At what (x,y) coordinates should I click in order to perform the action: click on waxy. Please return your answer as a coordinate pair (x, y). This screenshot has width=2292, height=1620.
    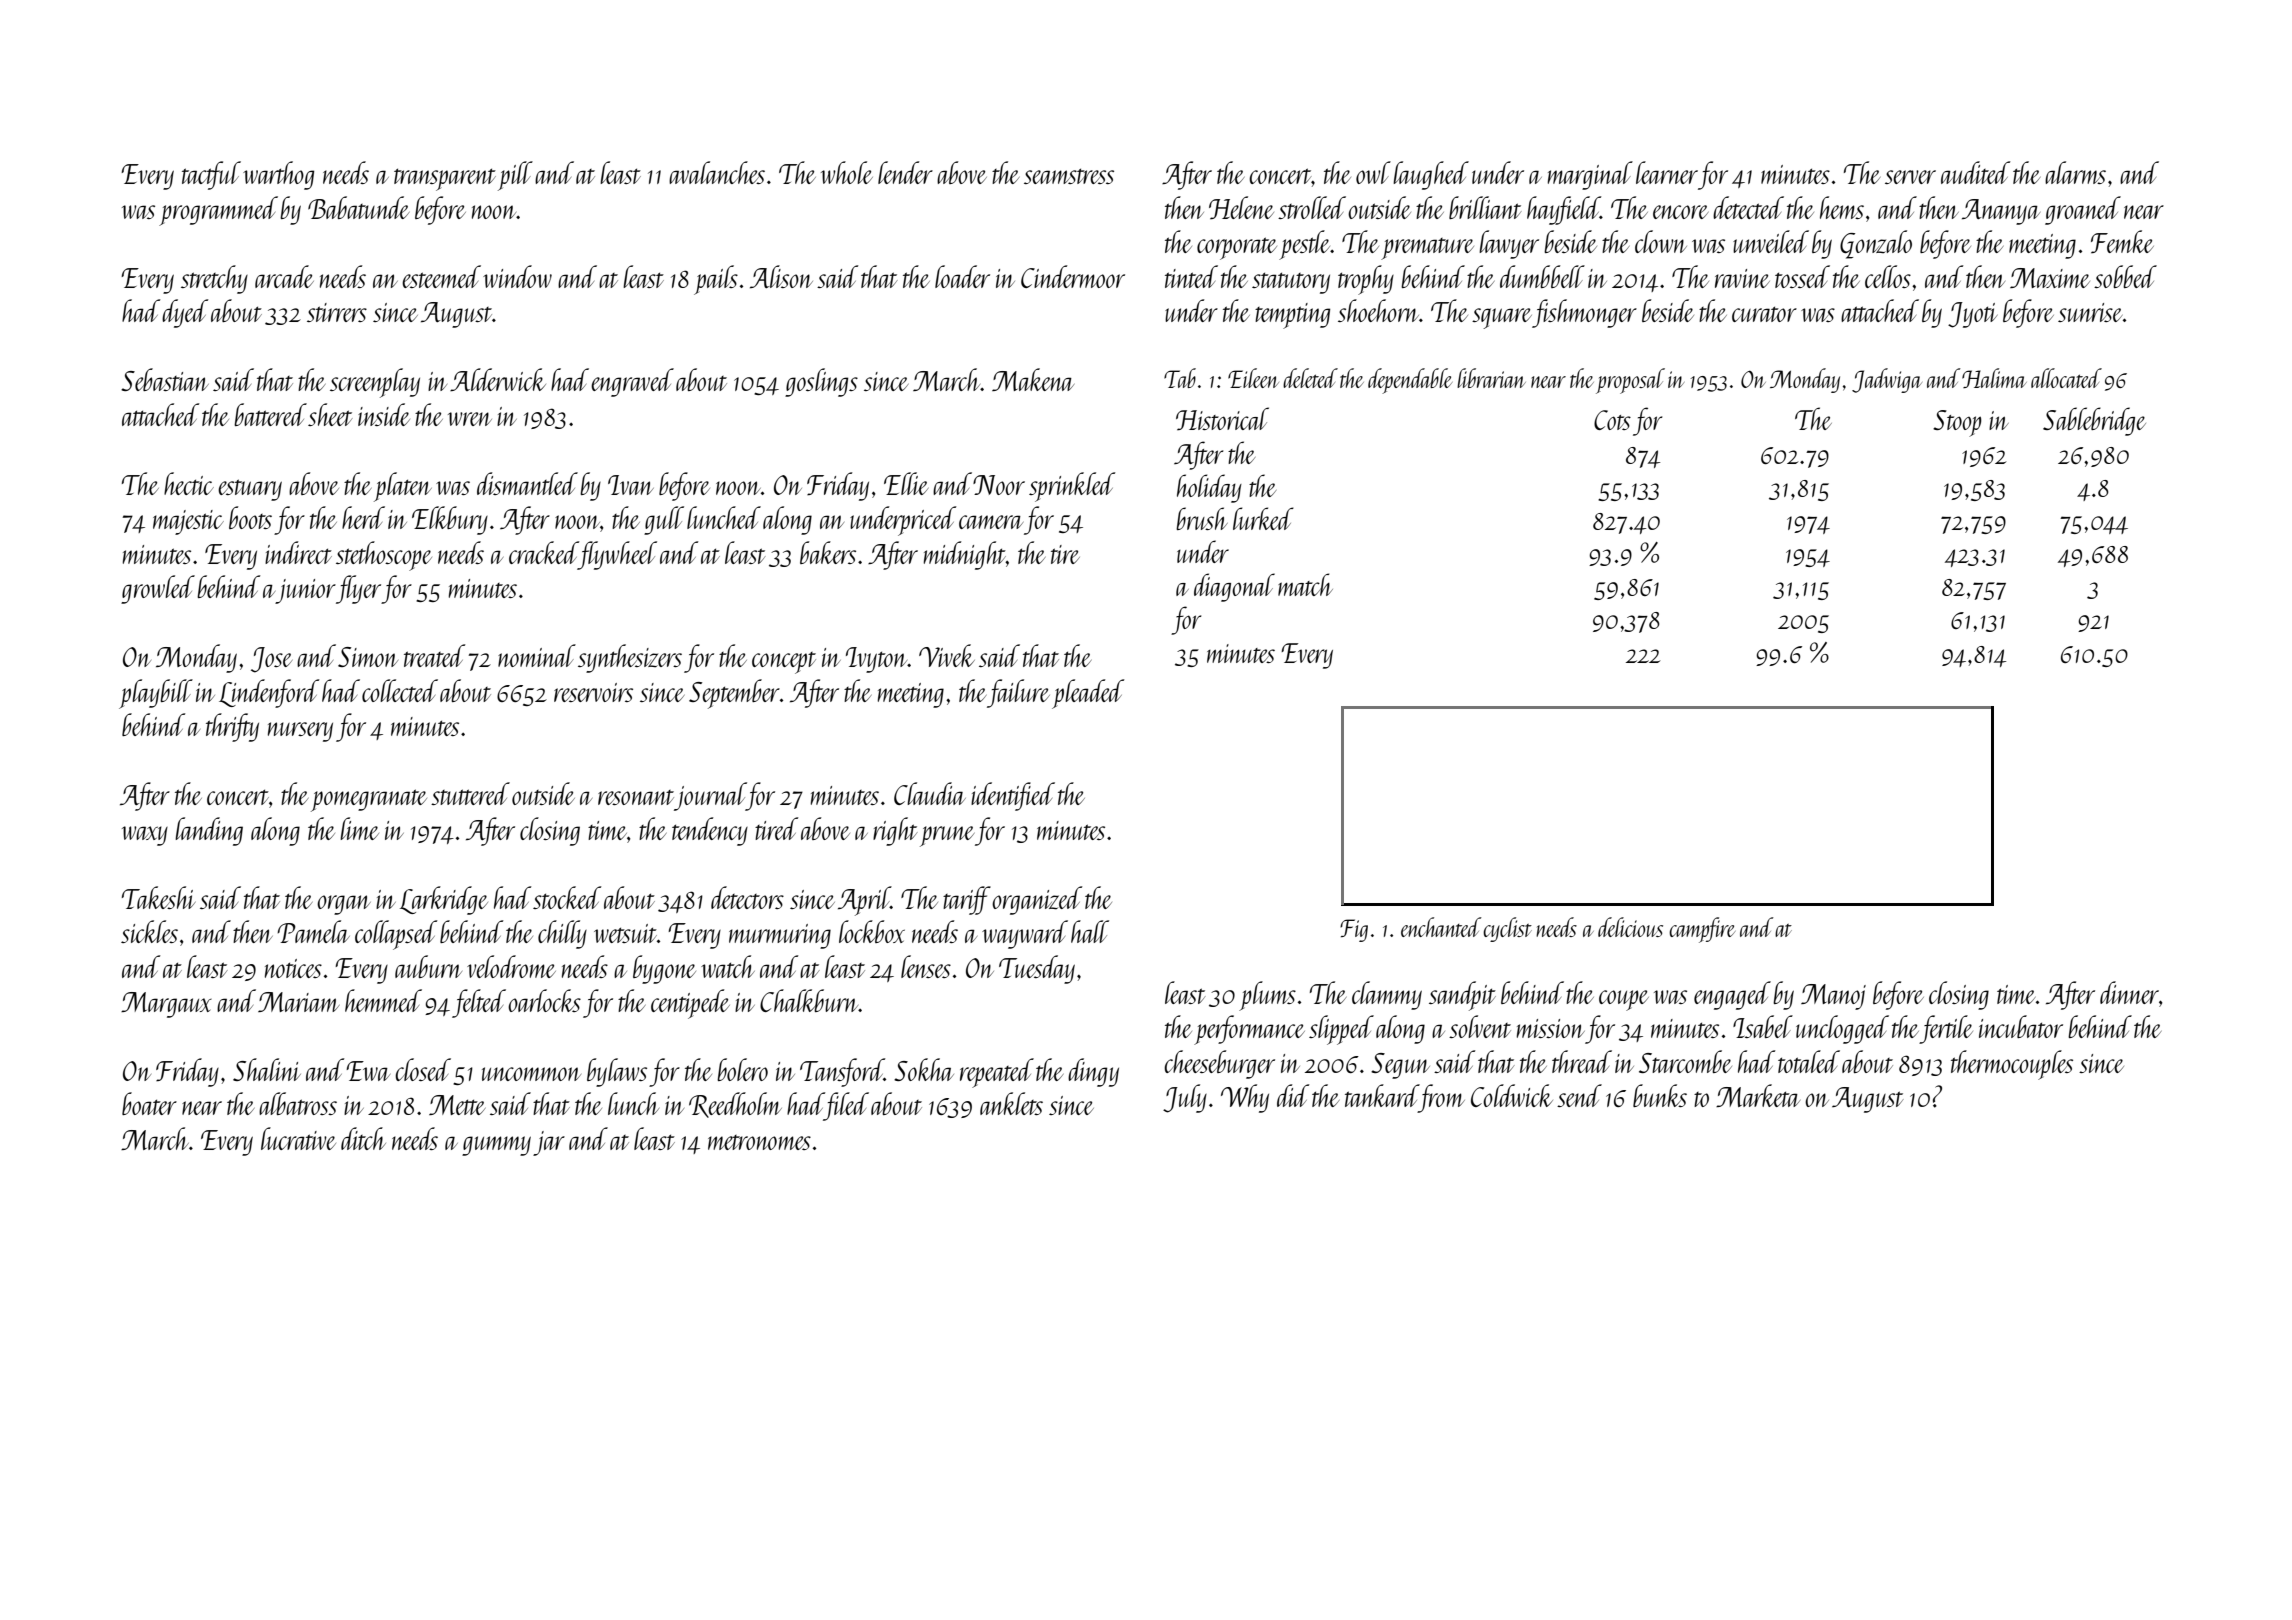
    Looking at the image, I should click on (145, 836).
